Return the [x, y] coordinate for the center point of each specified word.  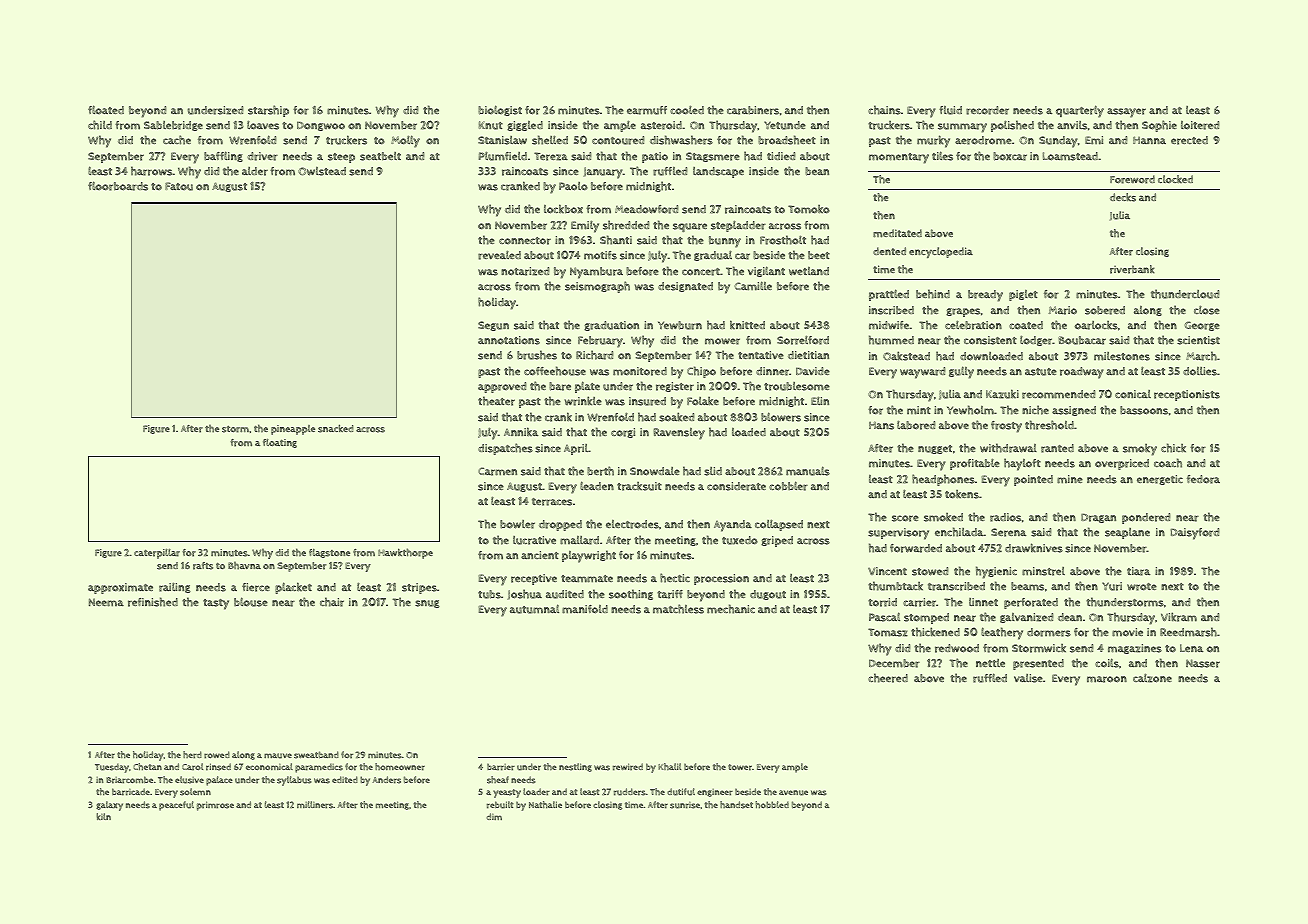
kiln [104, 816]
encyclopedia [941, 252]
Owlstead [322, 171]
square [690, 227]
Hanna [1149, 140]
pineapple [293, 430]
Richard [594, 355]
